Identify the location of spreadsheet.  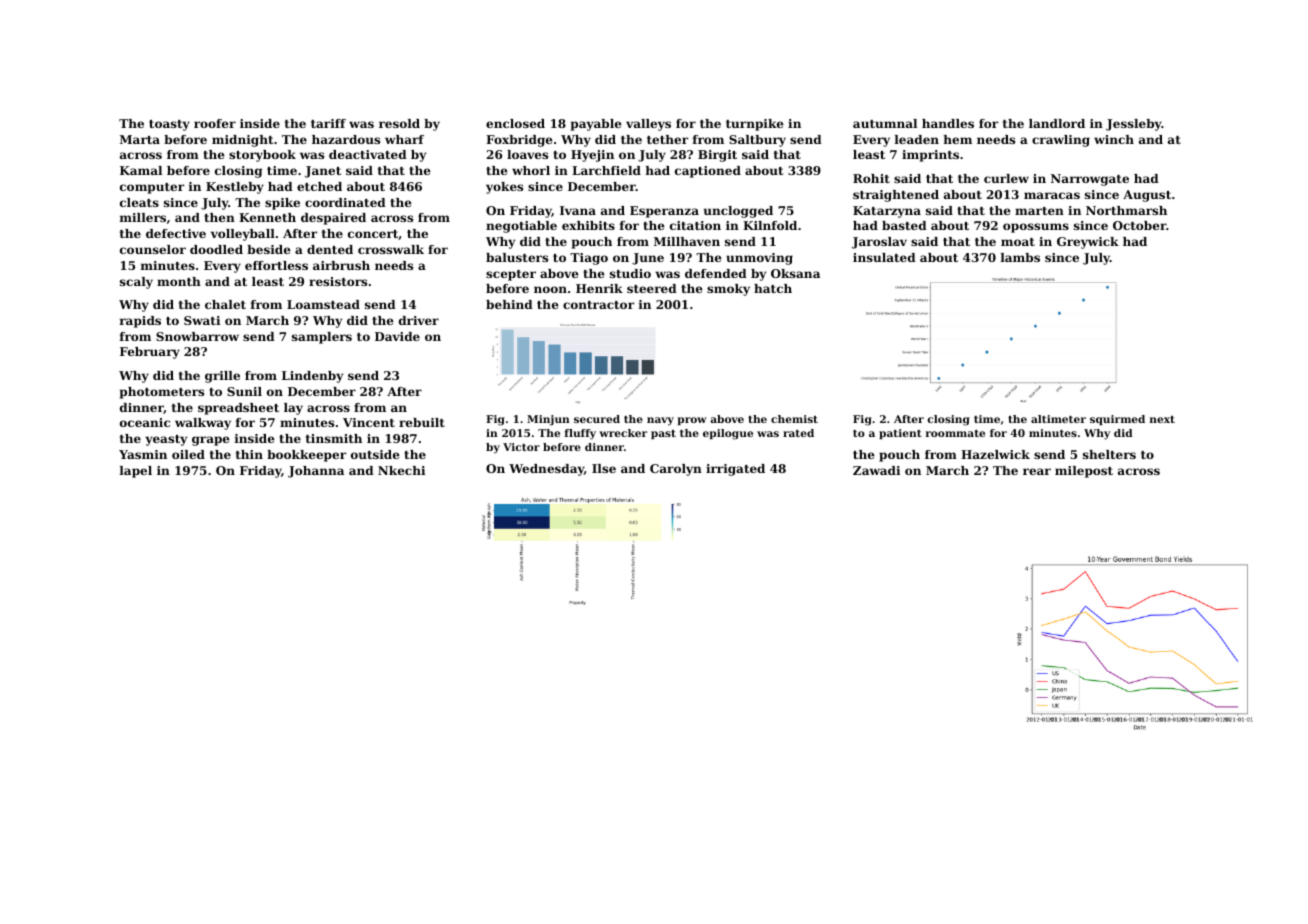
(238, 409).
